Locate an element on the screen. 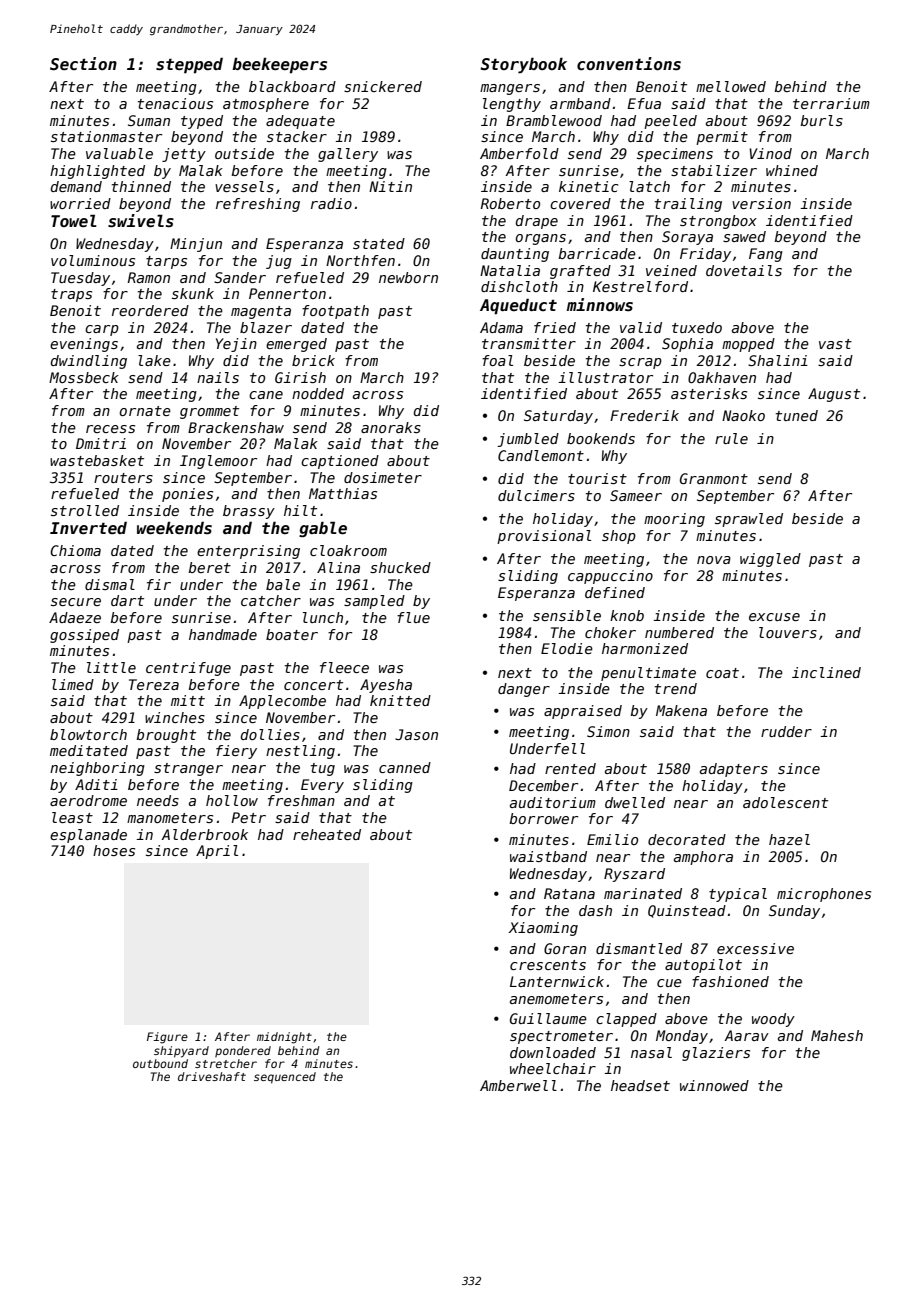 Image resolution: width=924 pixels, height=1308 pixels. scrap is located at coordinates (640, 363).
